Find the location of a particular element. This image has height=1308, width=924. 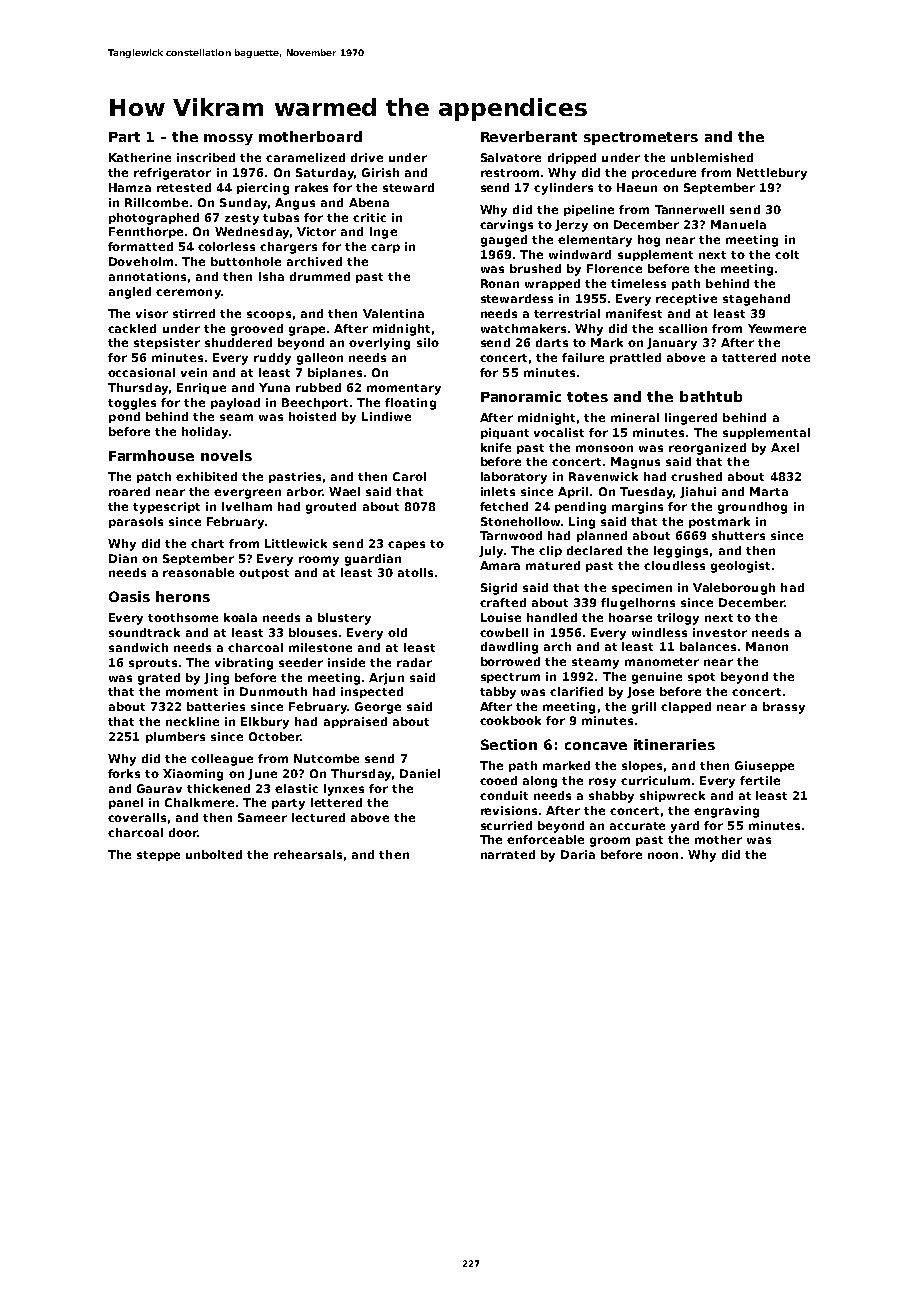

capes is located at coordinates (406, 545).
